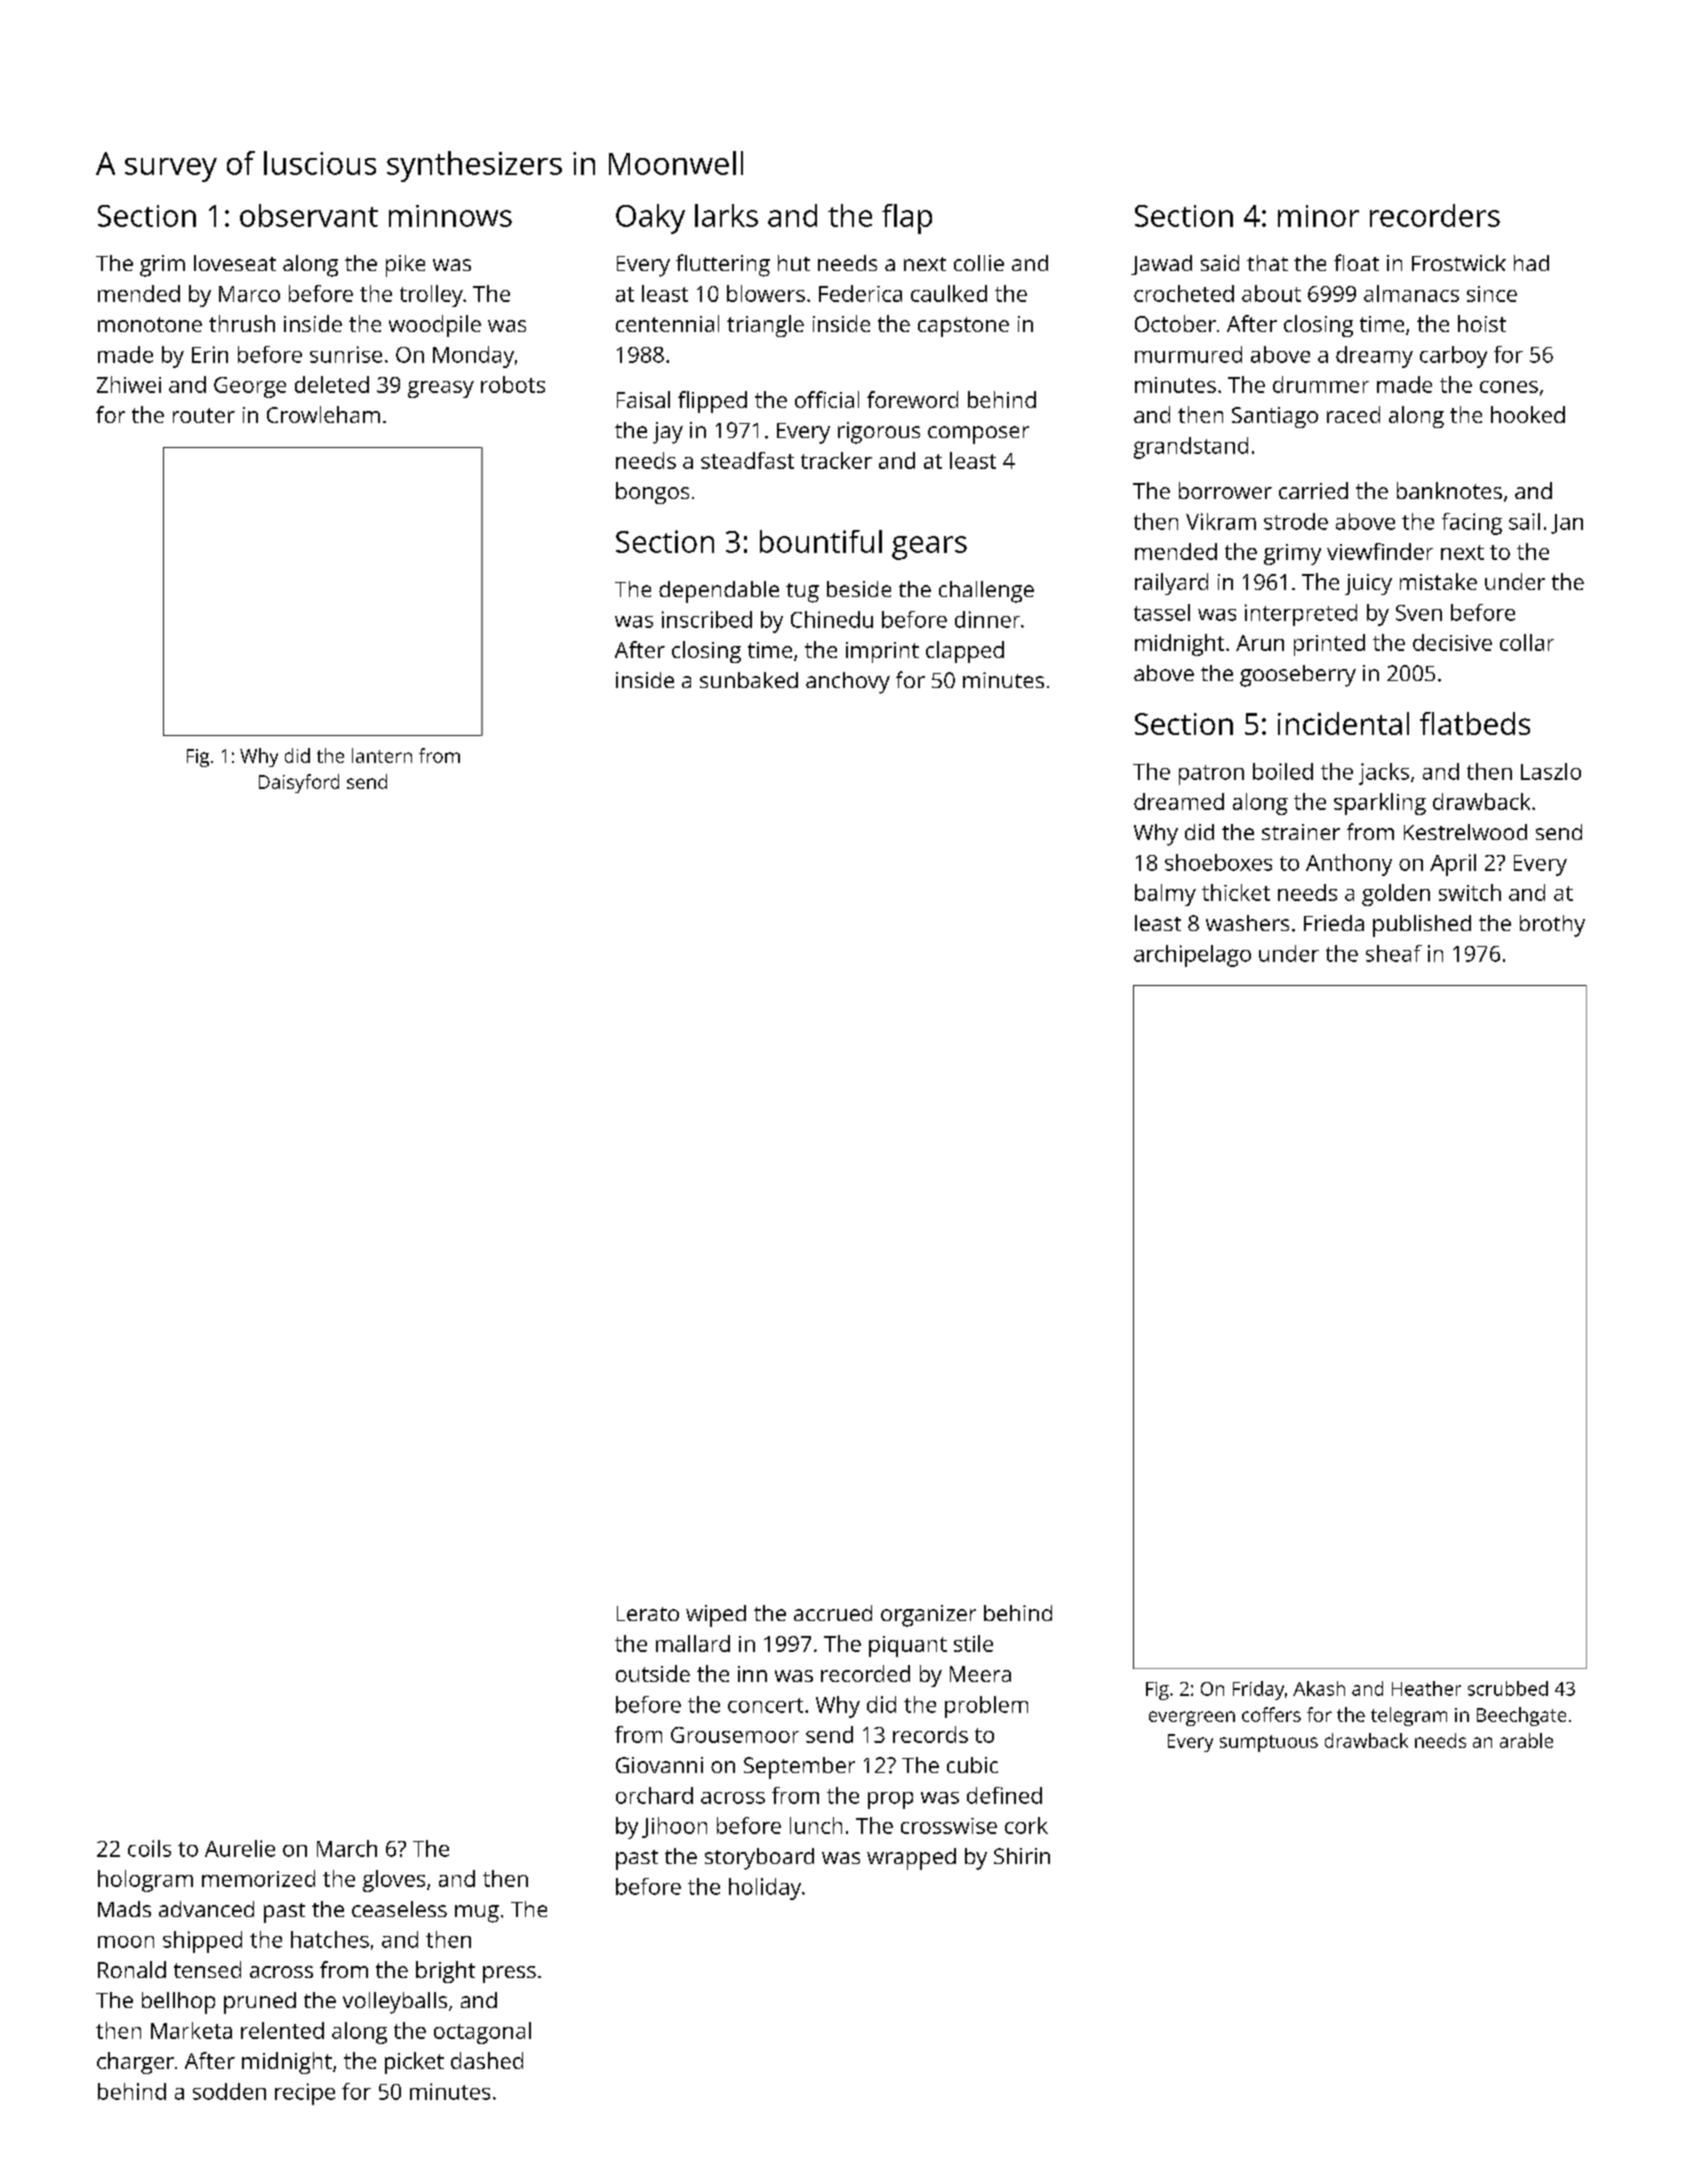 This screenshot has height=2178, width=1683. What do you see at coordinates (1192, 956) in the screenshot?
I see `archipelago` at bounding box center [1192, 956].
